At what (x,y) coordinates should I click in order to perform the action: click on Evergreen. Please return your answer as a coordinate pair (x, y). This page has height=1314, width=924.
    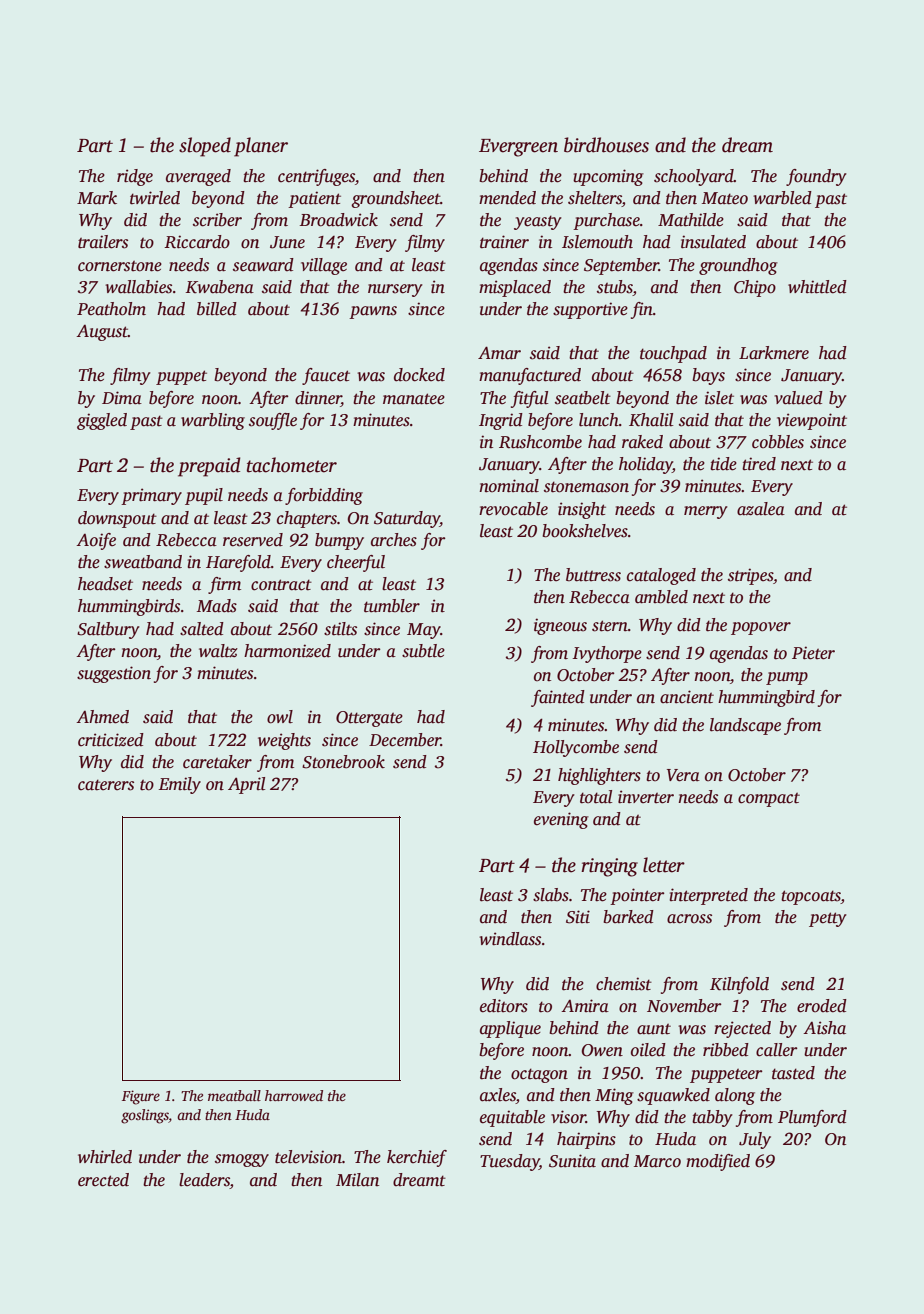
    Looking at the image, I should click on (518, 148).
